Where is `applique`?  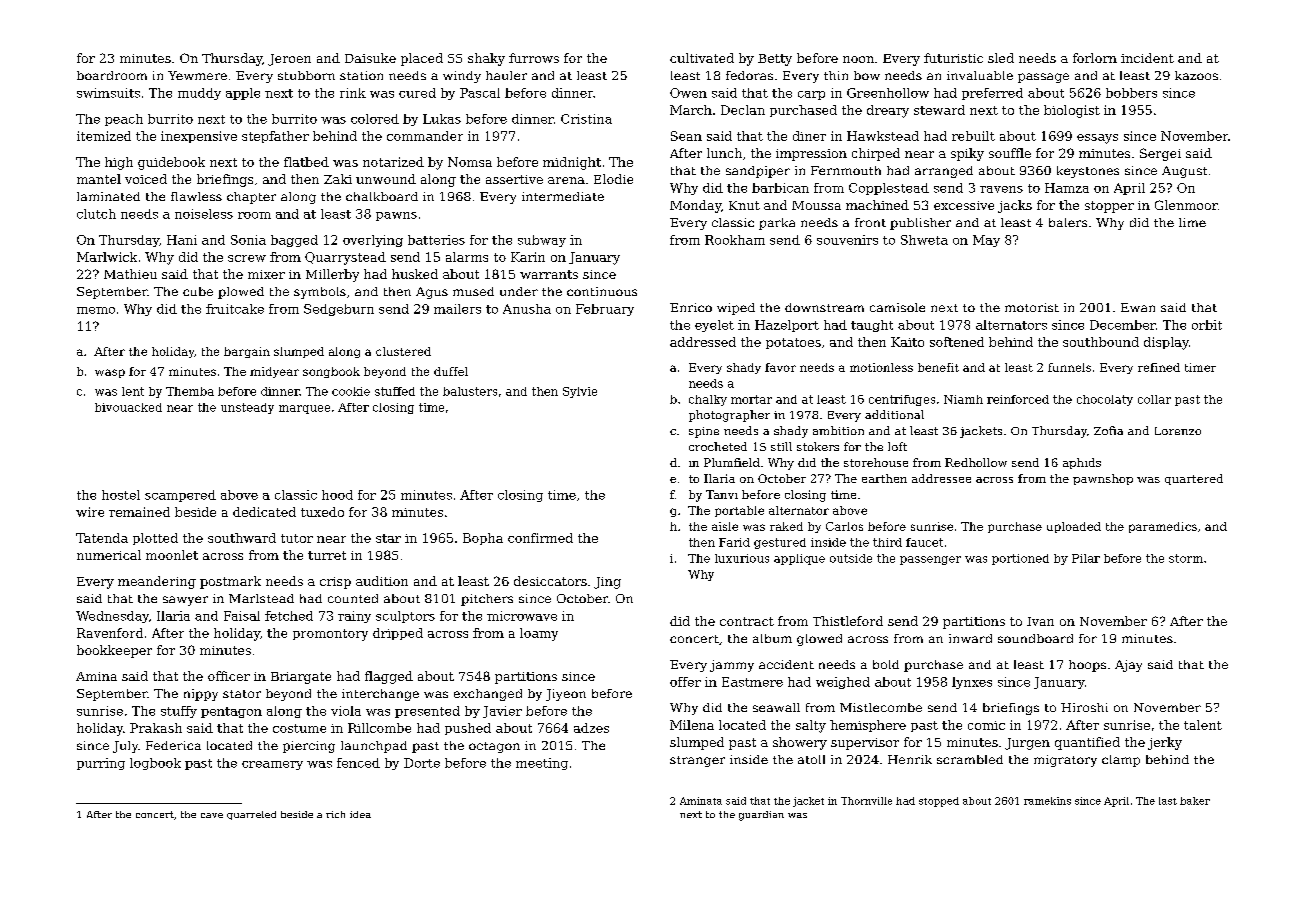
applique is located at coordinates (799, 559).
